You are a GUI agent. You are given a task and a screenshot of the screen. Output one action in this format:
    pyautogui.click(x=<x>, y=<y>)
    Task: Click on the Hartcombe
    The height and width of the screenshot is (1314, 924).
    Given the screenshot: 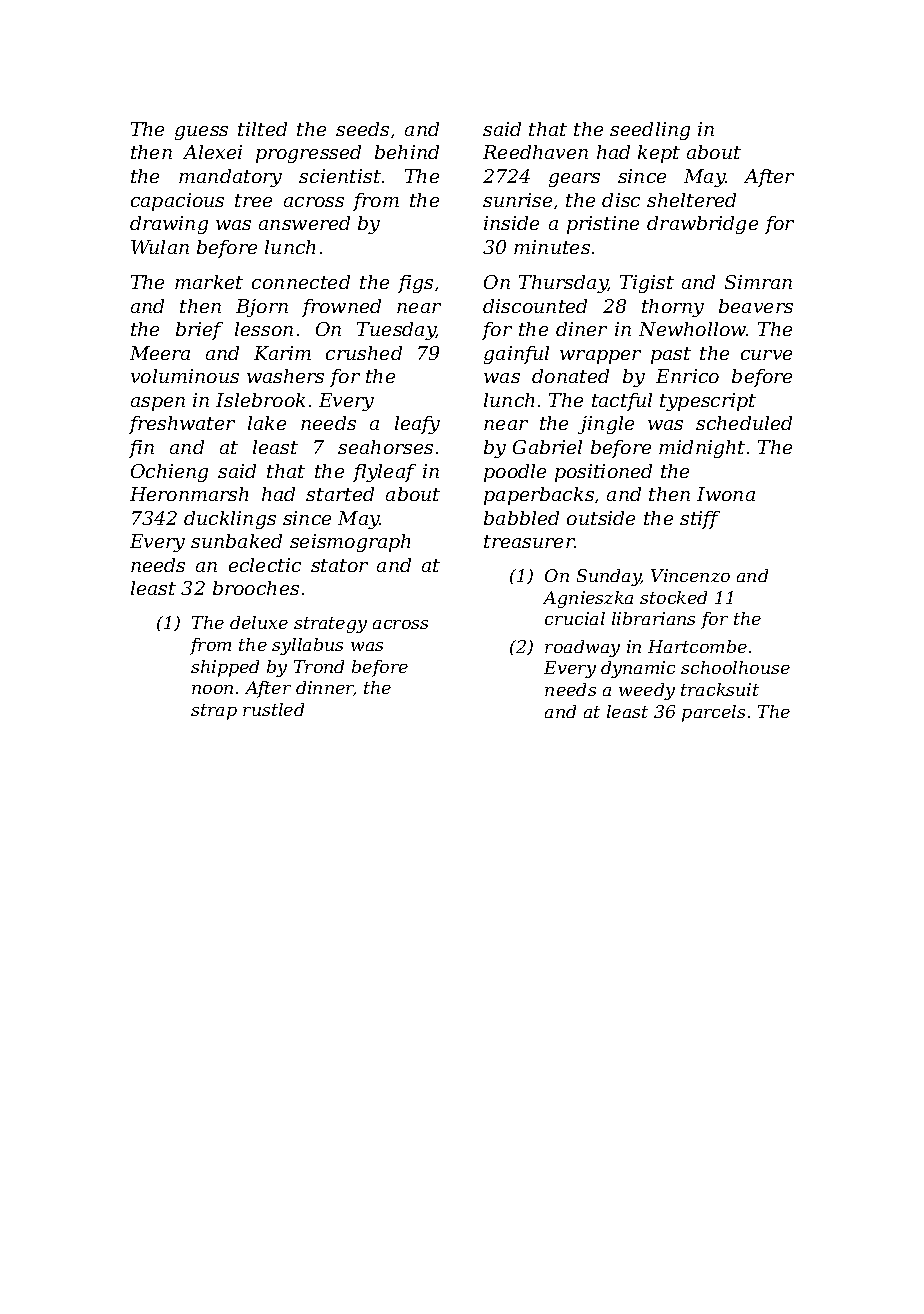 What is the action you would take?
    pyautogui.click(x=697, y=646)
